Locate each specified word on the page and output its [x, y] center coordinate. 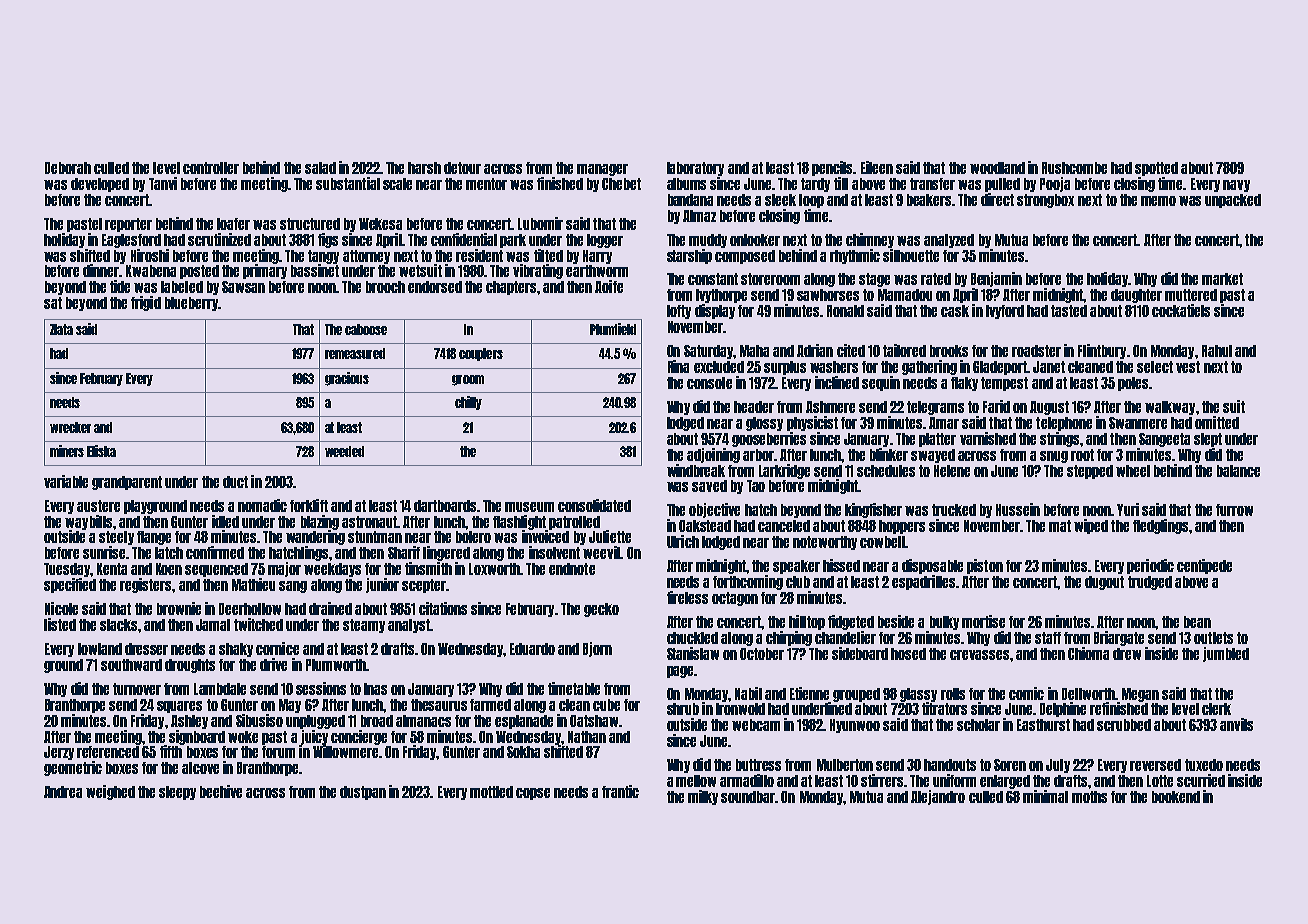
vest [1188, 367]
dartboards [445, 506]
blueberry [191, 304]
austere [98, 506]
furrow [1234, 510]
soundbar [748, 797]
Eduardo [532, 649]
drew [1127, 654]
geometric [73, 768]
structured [310, 224]
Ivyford [1005, 312]
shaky [236, 650]
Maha [754, 351]
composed [745, 257]
